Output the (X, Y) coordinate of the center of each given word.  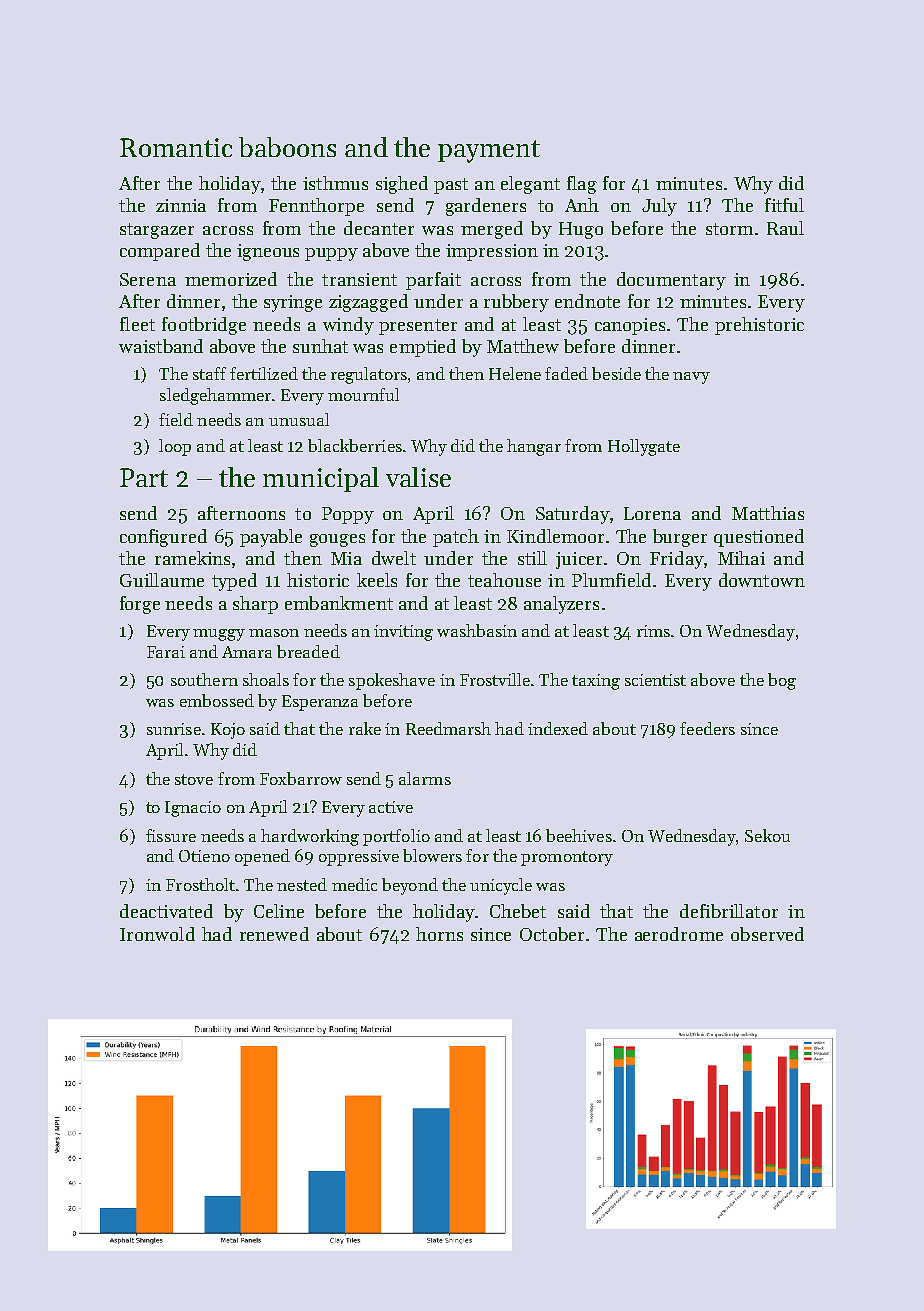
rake (365, 728)
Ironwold (157, 934)
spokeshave (392, 681)
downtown (762, 580)
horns (439, 934)
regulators (369, 375)
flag (582, 185)
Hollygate (644, 447)
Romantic (176, 147)
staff (209, 373)
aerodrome (679, 934)
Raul (785, 228)
